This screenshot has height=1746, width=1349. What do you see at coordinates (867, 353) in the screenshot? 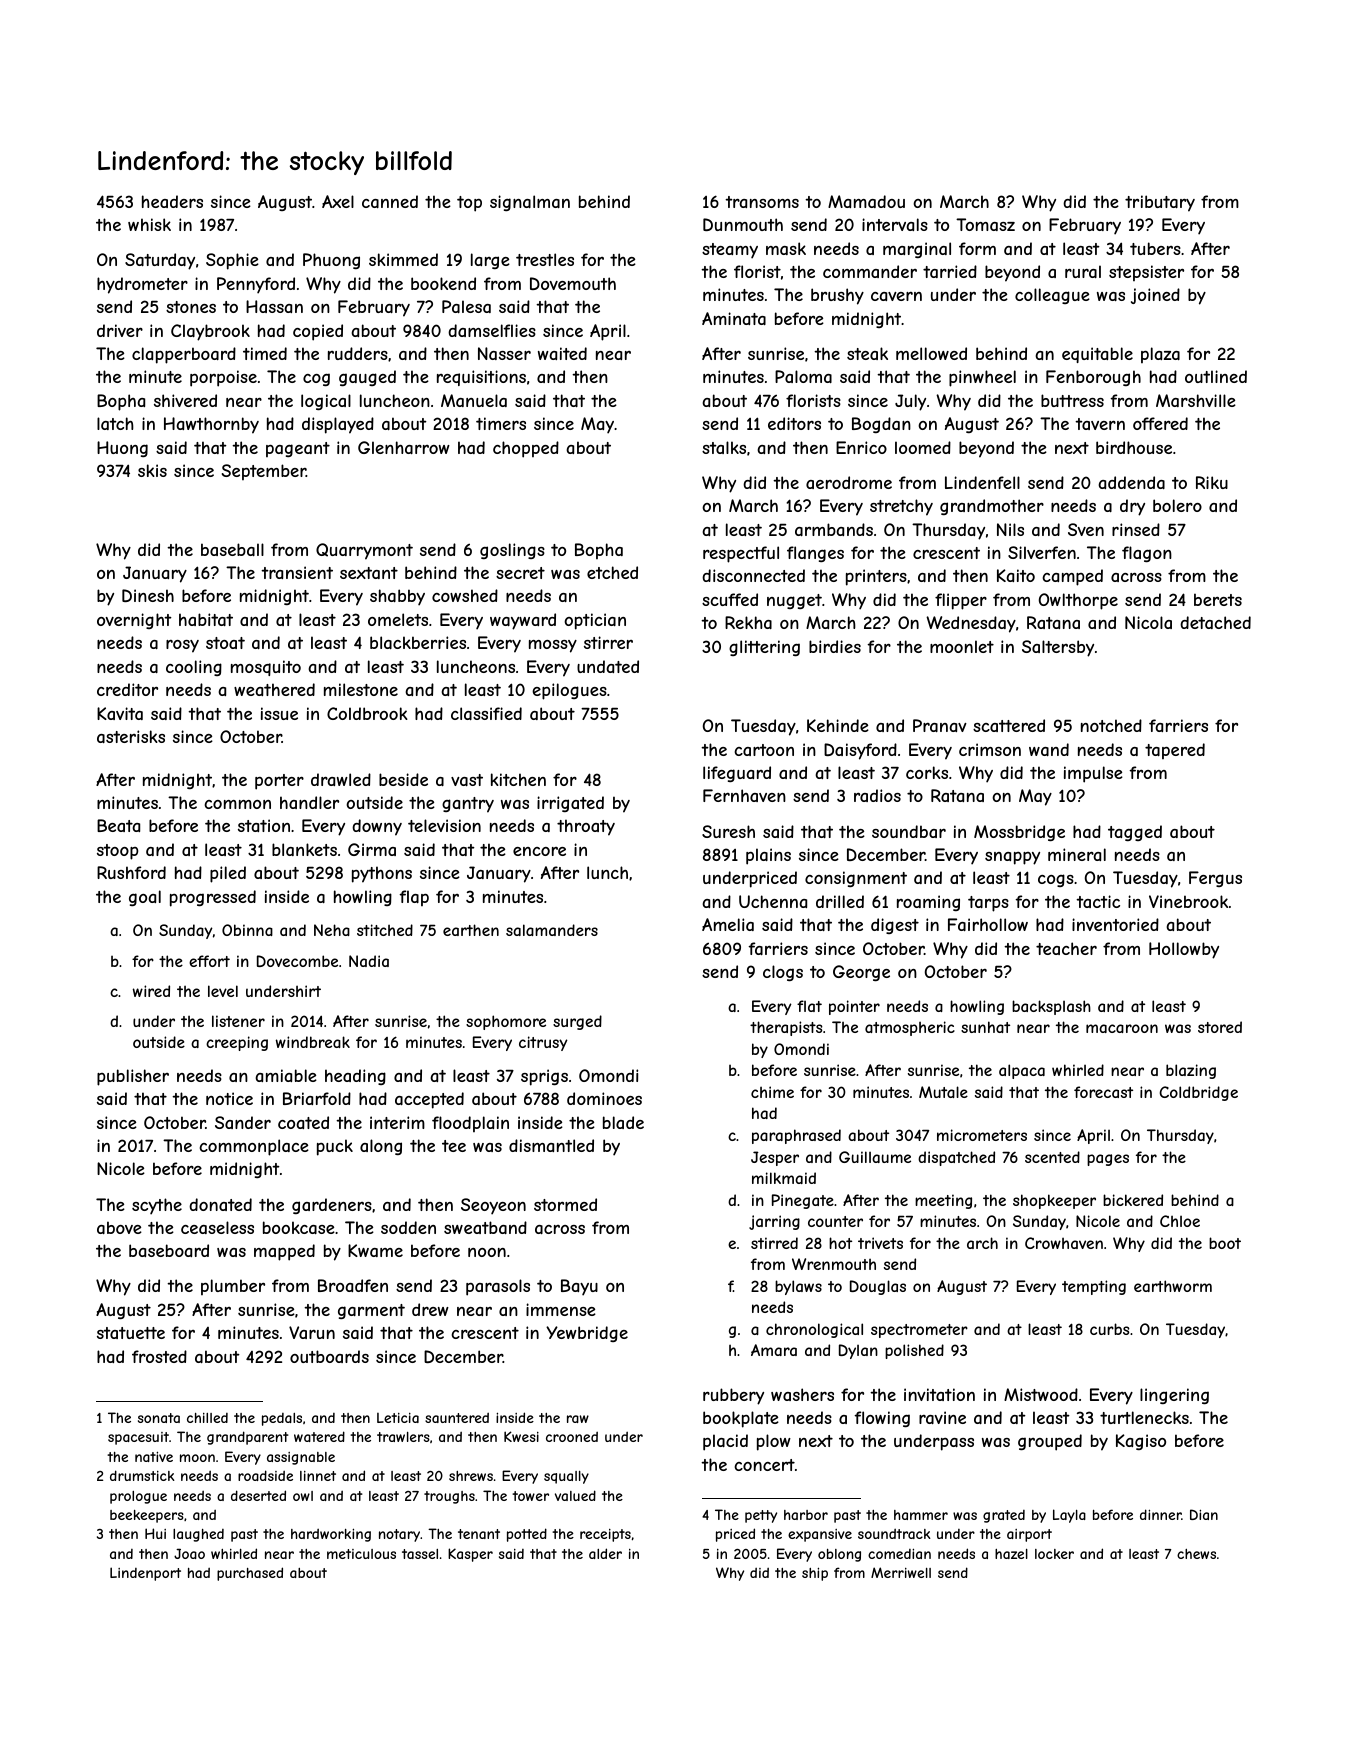
I see `steak` at bounding box center [867, 353].
